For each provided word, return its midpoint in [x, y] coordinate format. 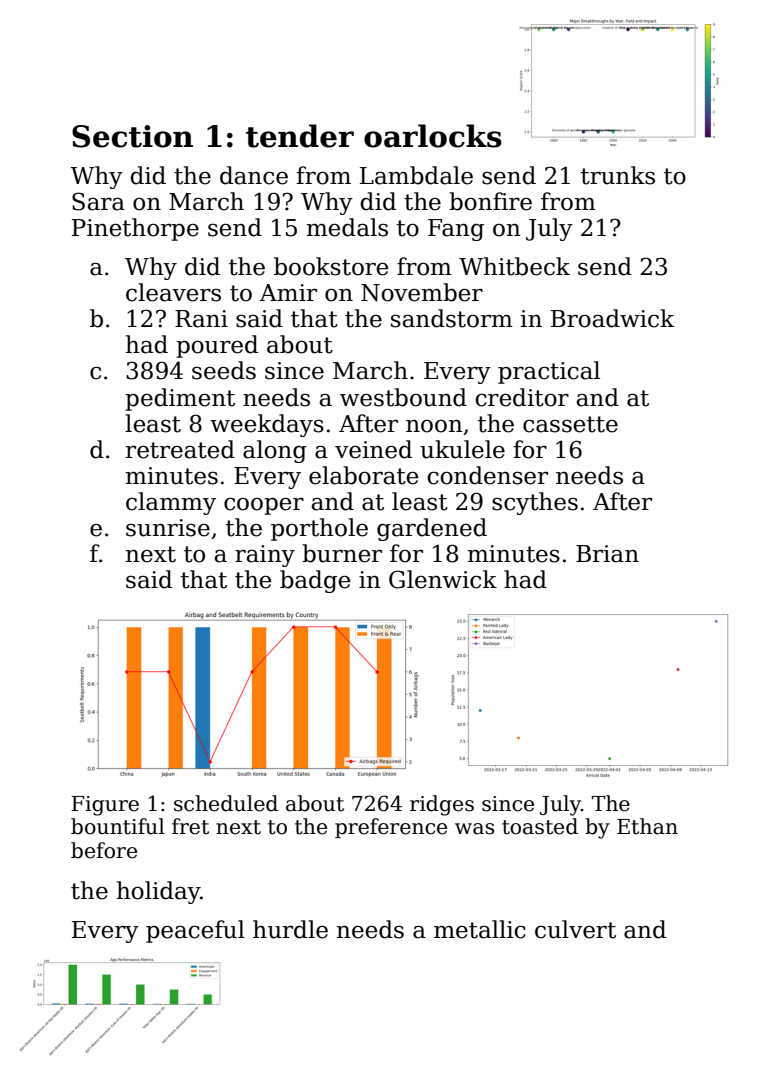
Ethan [647, 826]
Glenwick [443, 579]
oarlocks [433, 136]
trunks [618, 175]
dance [254, 175]
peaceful [195, 931]
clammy [171, 503]
